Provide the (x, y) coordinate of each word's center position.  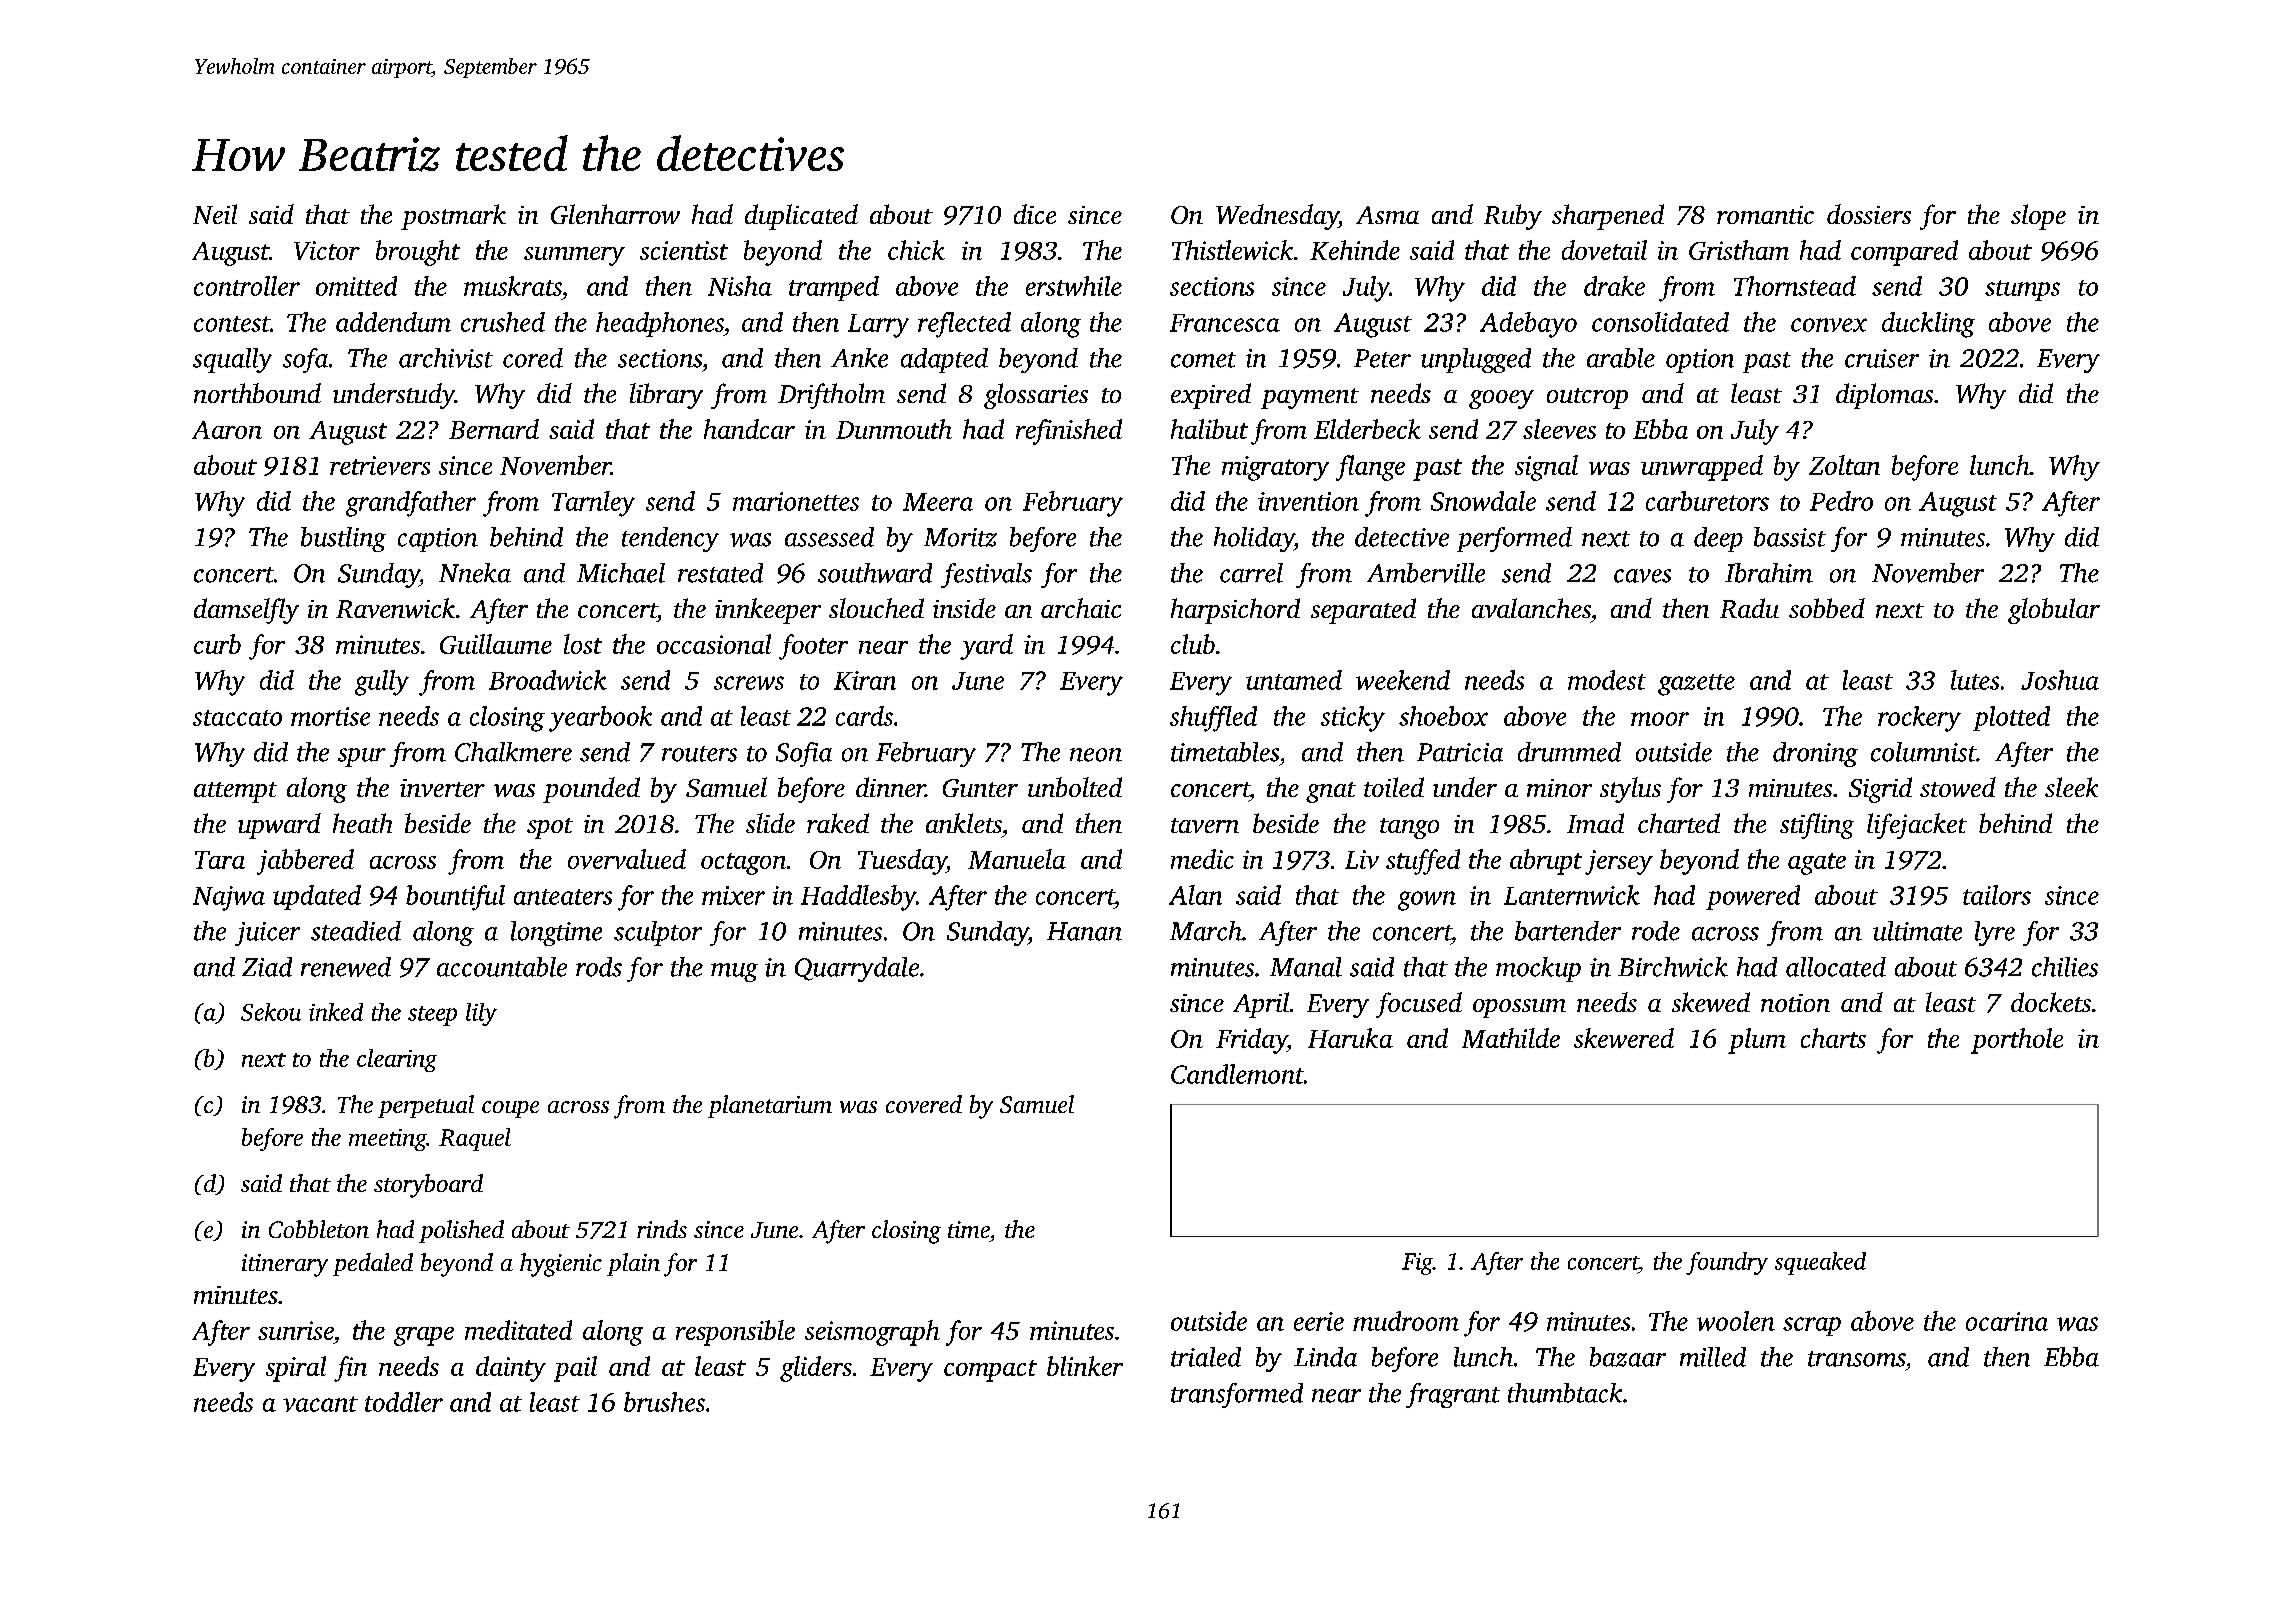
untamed (1294, 680)
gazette (1696, 685)
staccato (237, 718)
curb (217, 644)
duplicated (801, 217)
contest (232, 324)
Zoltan (1844, 465)
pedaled (373, 1264)
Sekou (271, 1012)
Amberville (1426, 573)
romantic (1765, 215)
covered (924, 1104)
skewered (1624, 1038)
